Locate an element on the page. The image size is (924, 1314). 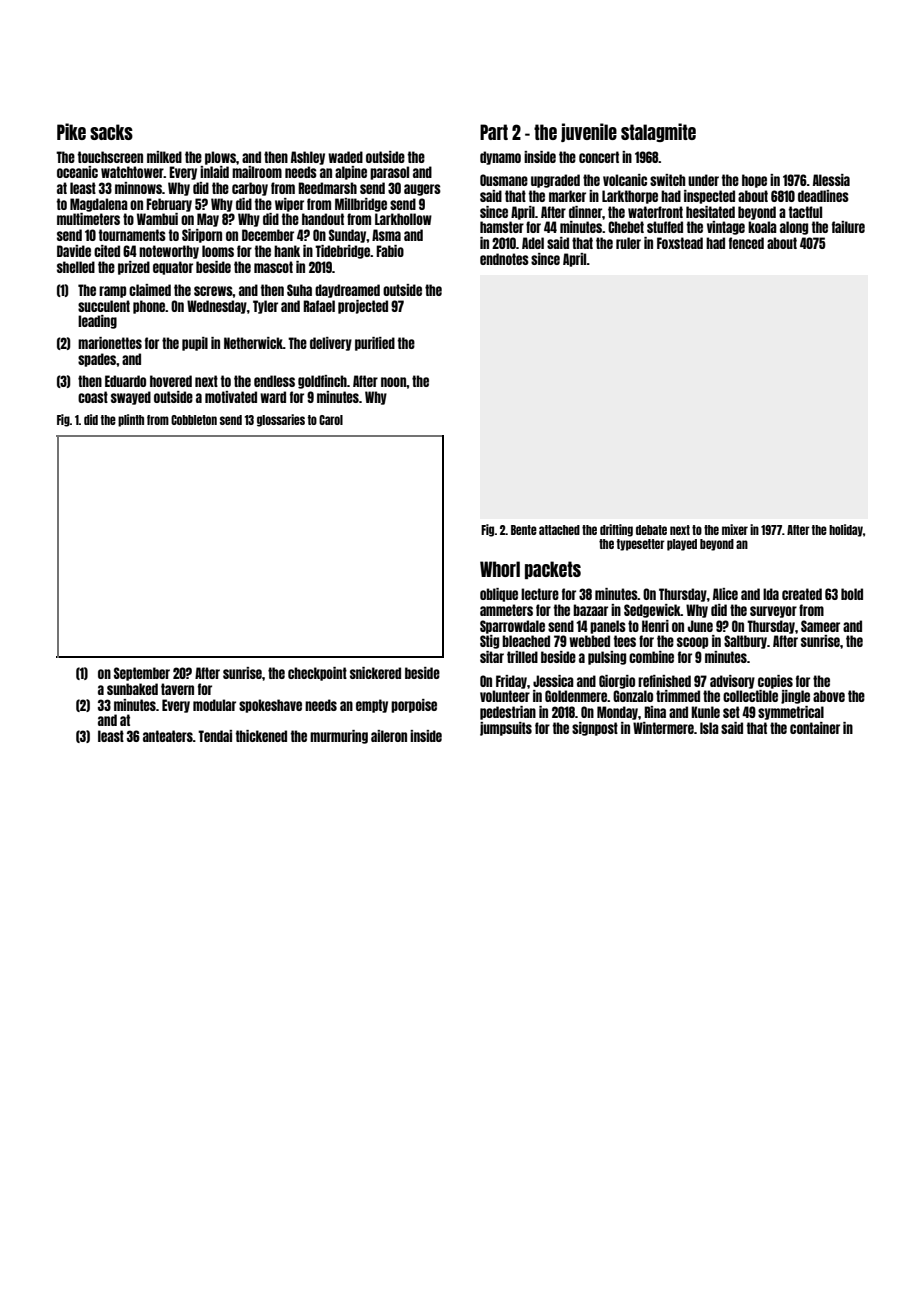
created is located at coordinates (802, 594).
